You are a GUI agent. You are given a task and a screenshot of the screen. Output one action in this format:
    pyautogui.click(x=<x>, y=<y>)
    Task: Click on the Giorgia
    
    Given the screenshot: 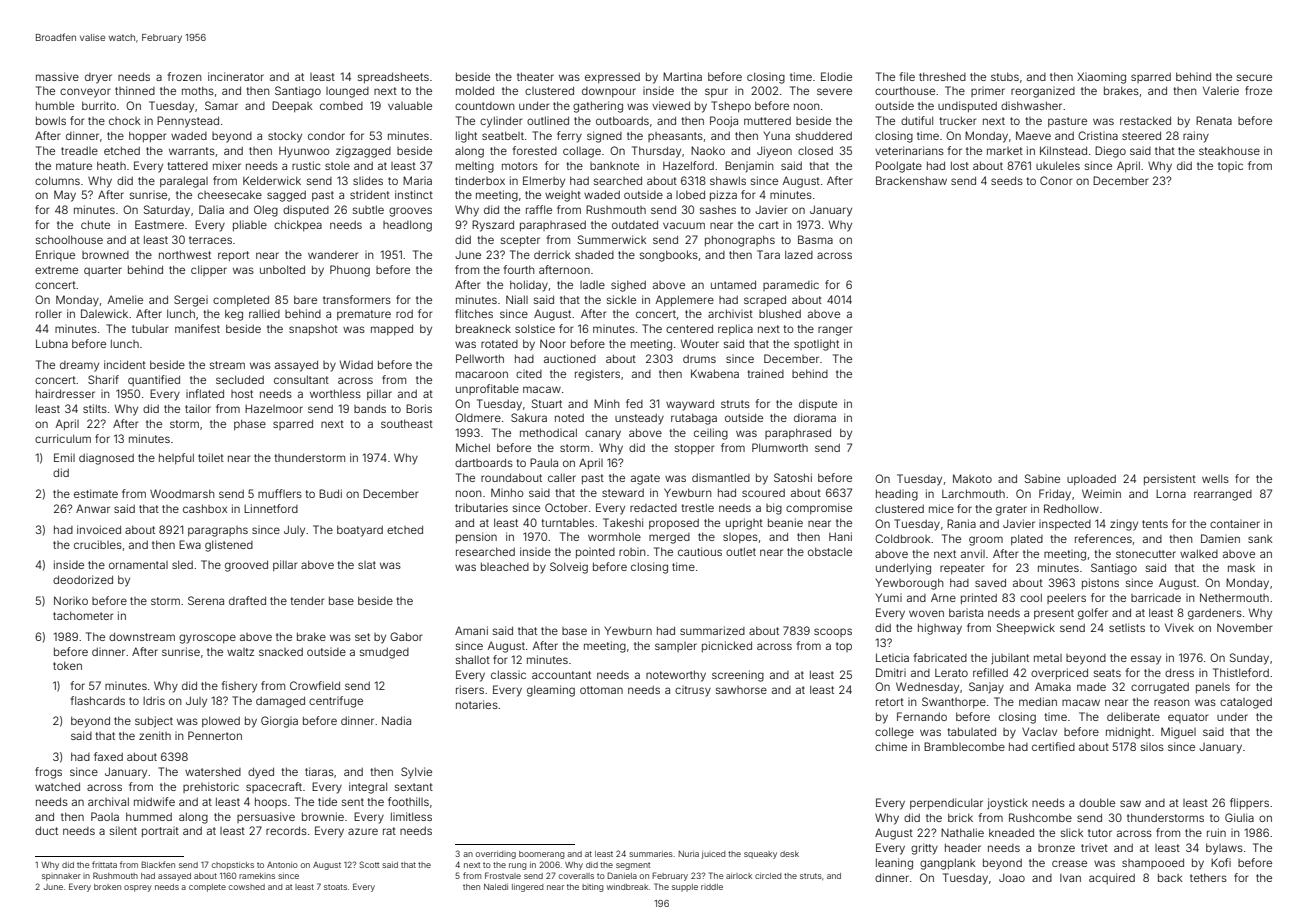 What is the action you would take?
    pyautogui.click(x=279, y=722)
